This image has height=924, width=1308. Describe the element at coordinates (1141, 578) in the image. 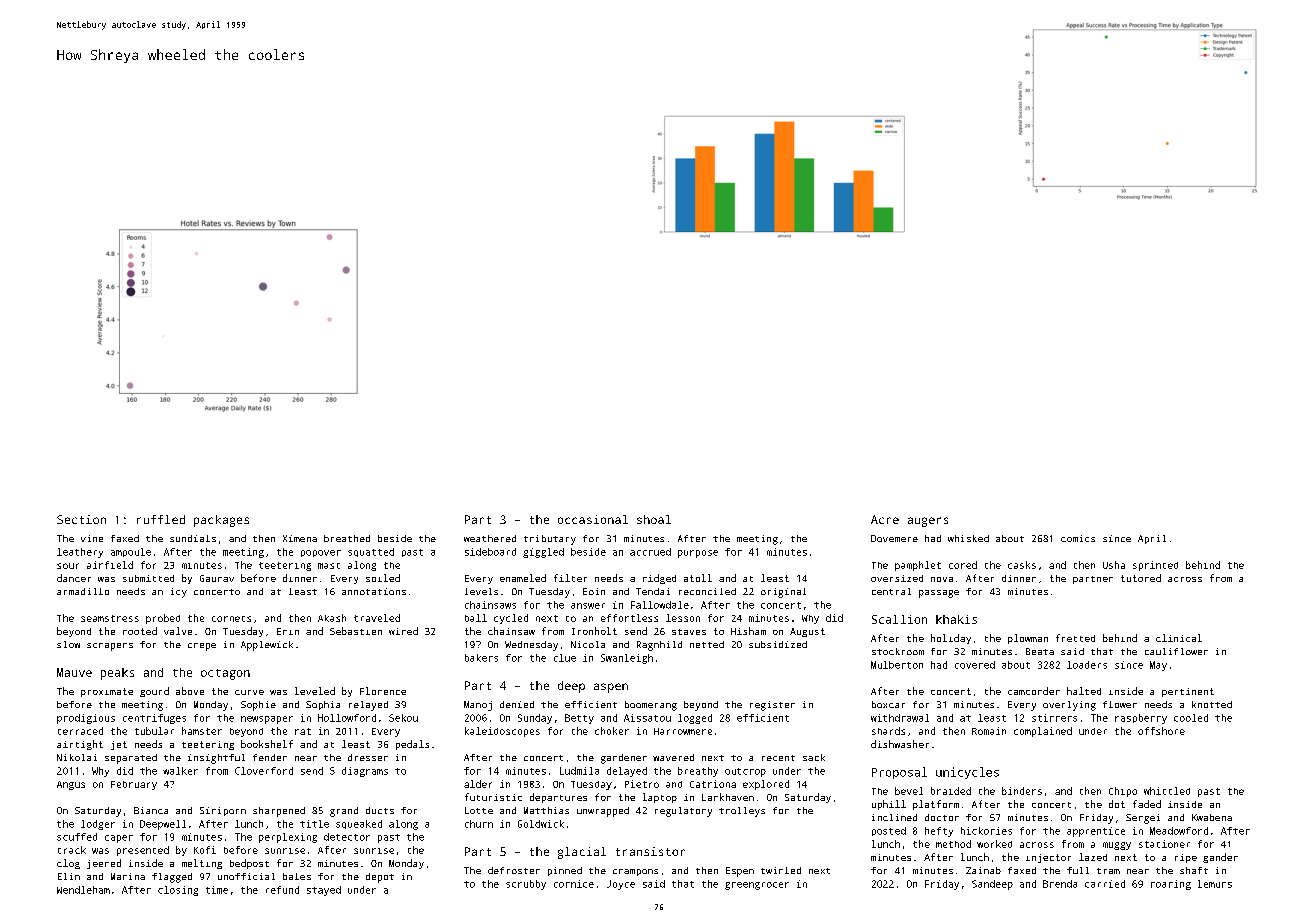

I see `tutored` at that location.
